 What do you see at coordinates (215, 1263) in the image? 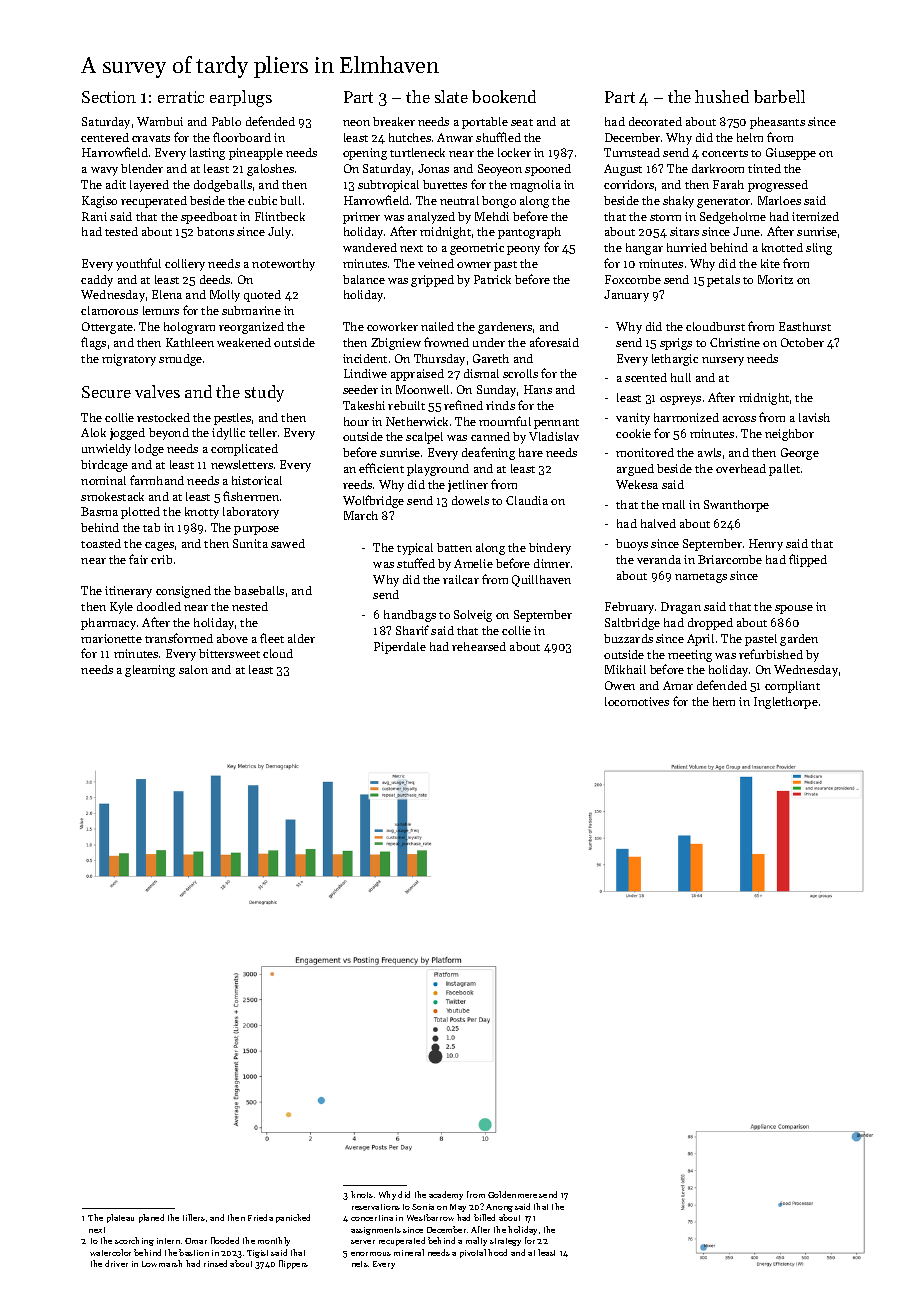
I see `rinsed` at bounding box center [215, 1263].
